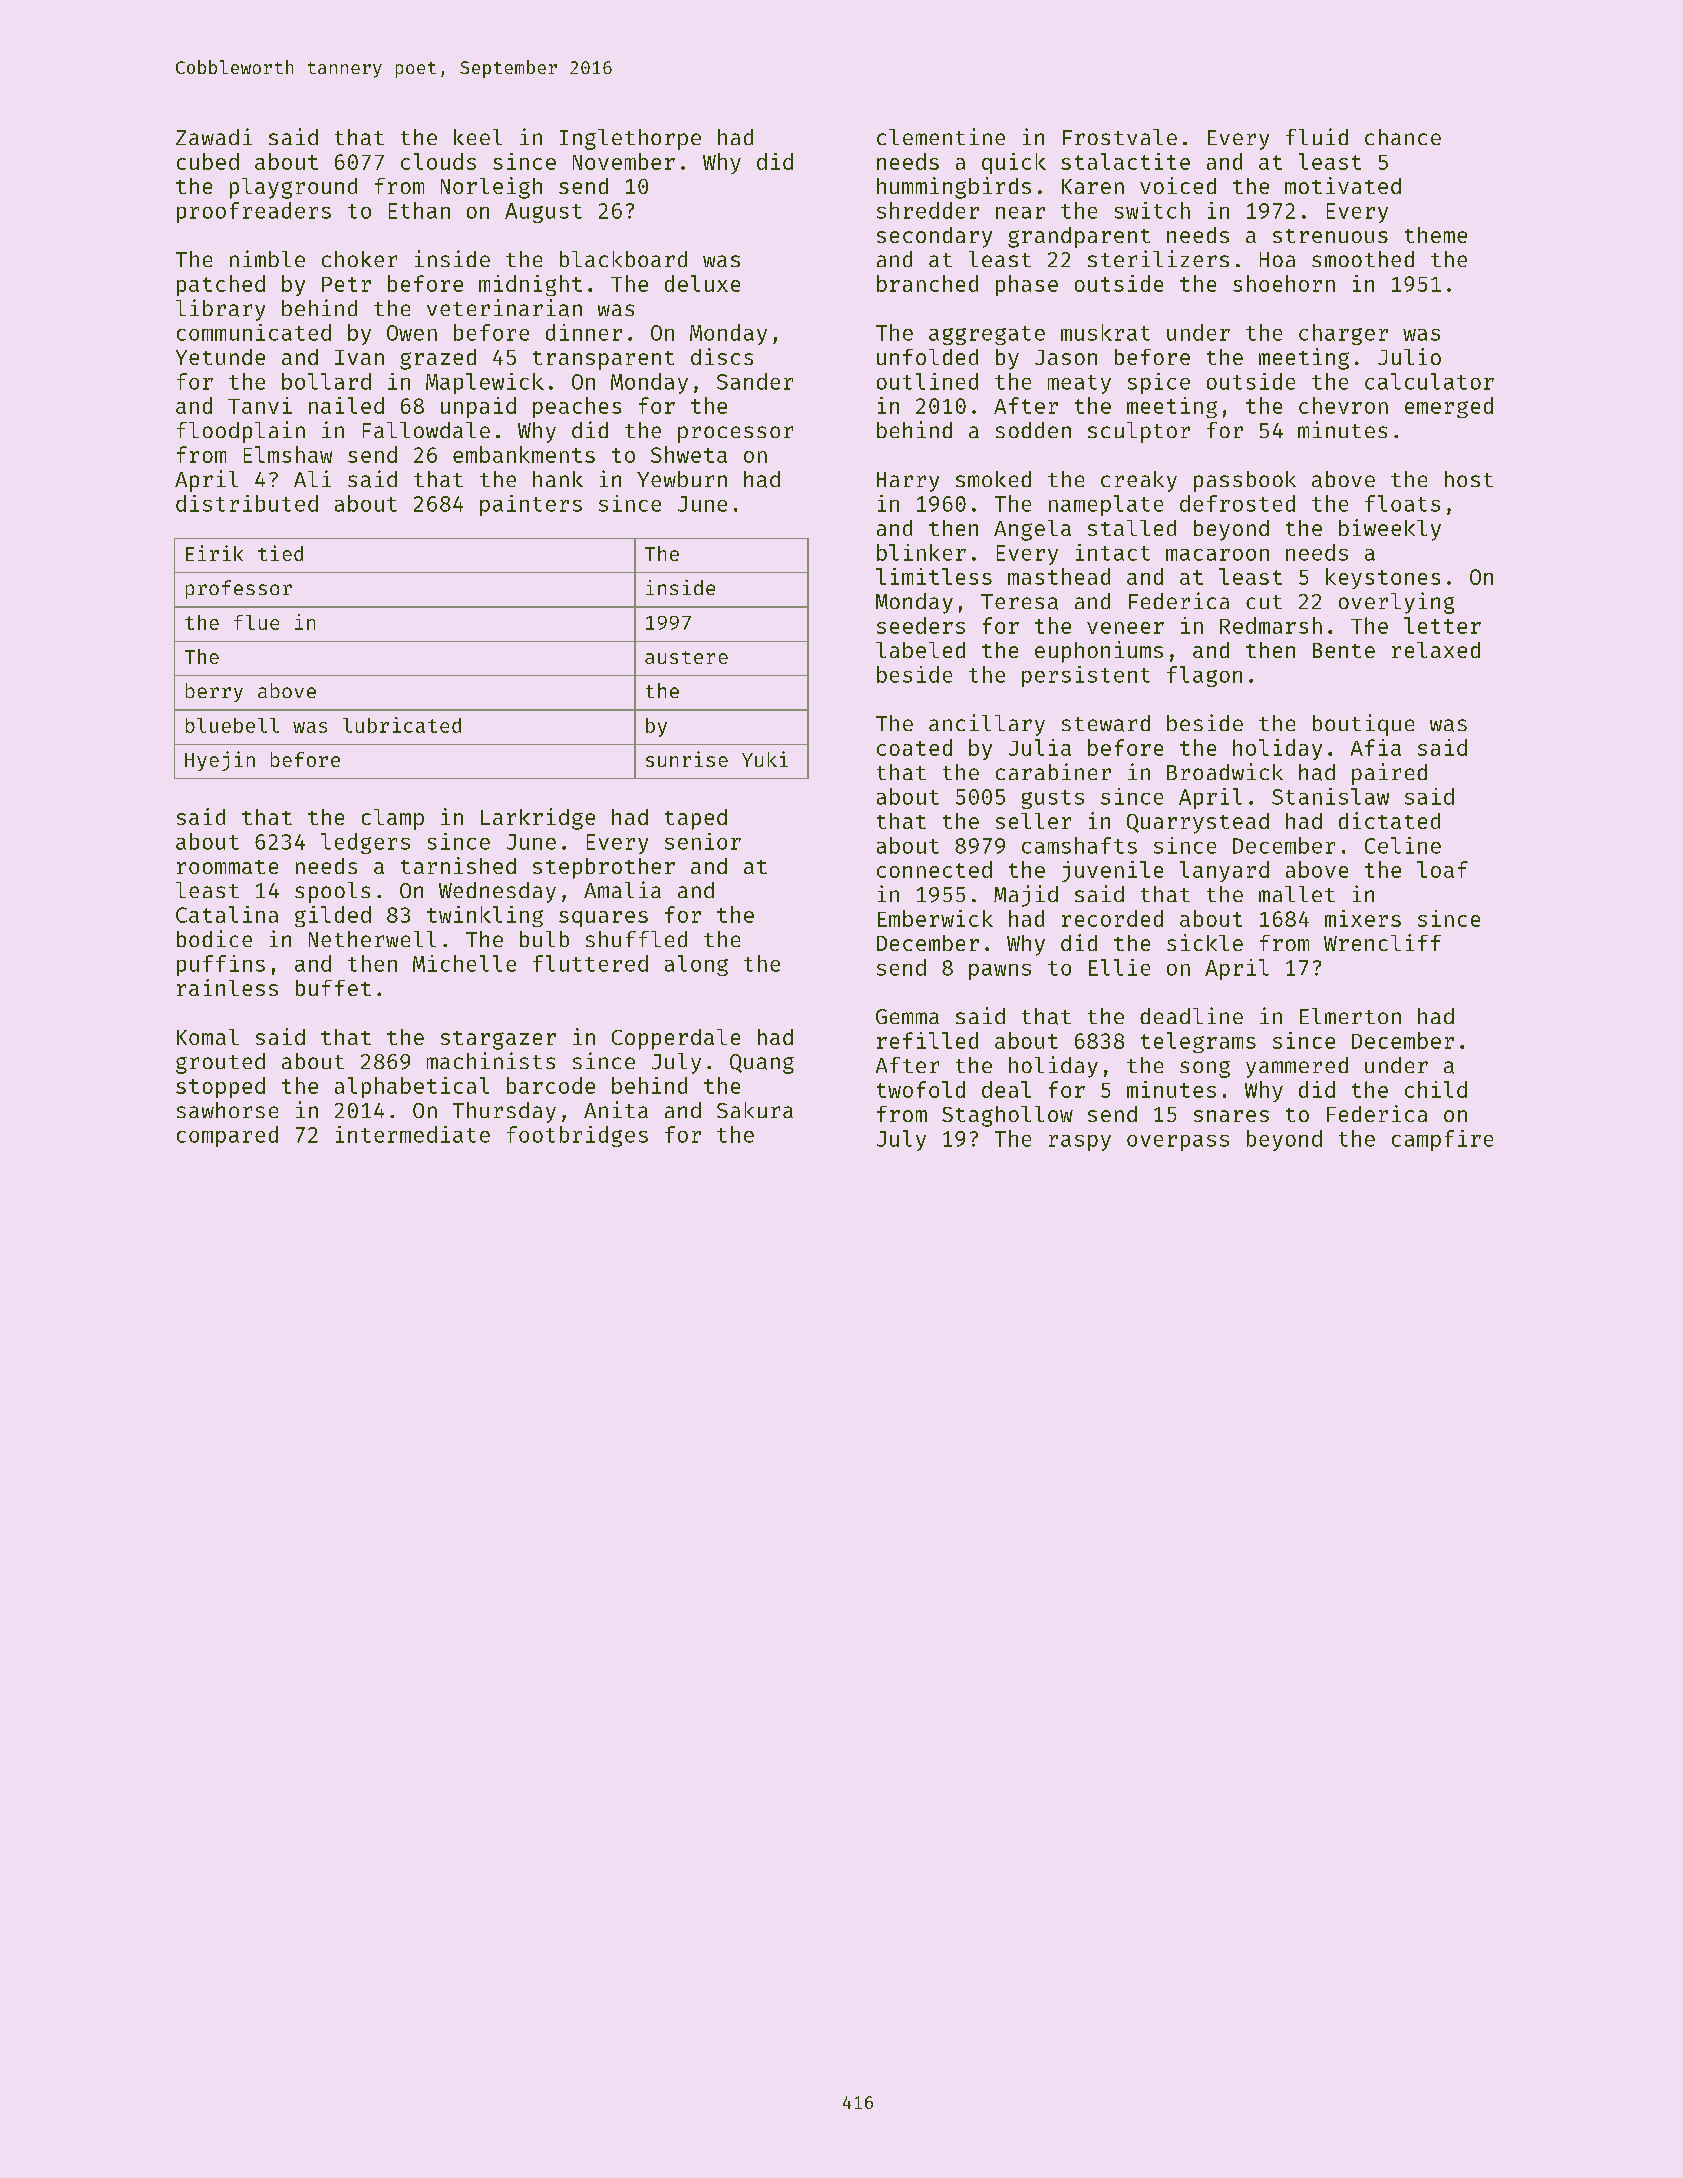  What do you see at coordinates (478, 137) in the document?
I see `keel` at bounding box center [478, 137].
